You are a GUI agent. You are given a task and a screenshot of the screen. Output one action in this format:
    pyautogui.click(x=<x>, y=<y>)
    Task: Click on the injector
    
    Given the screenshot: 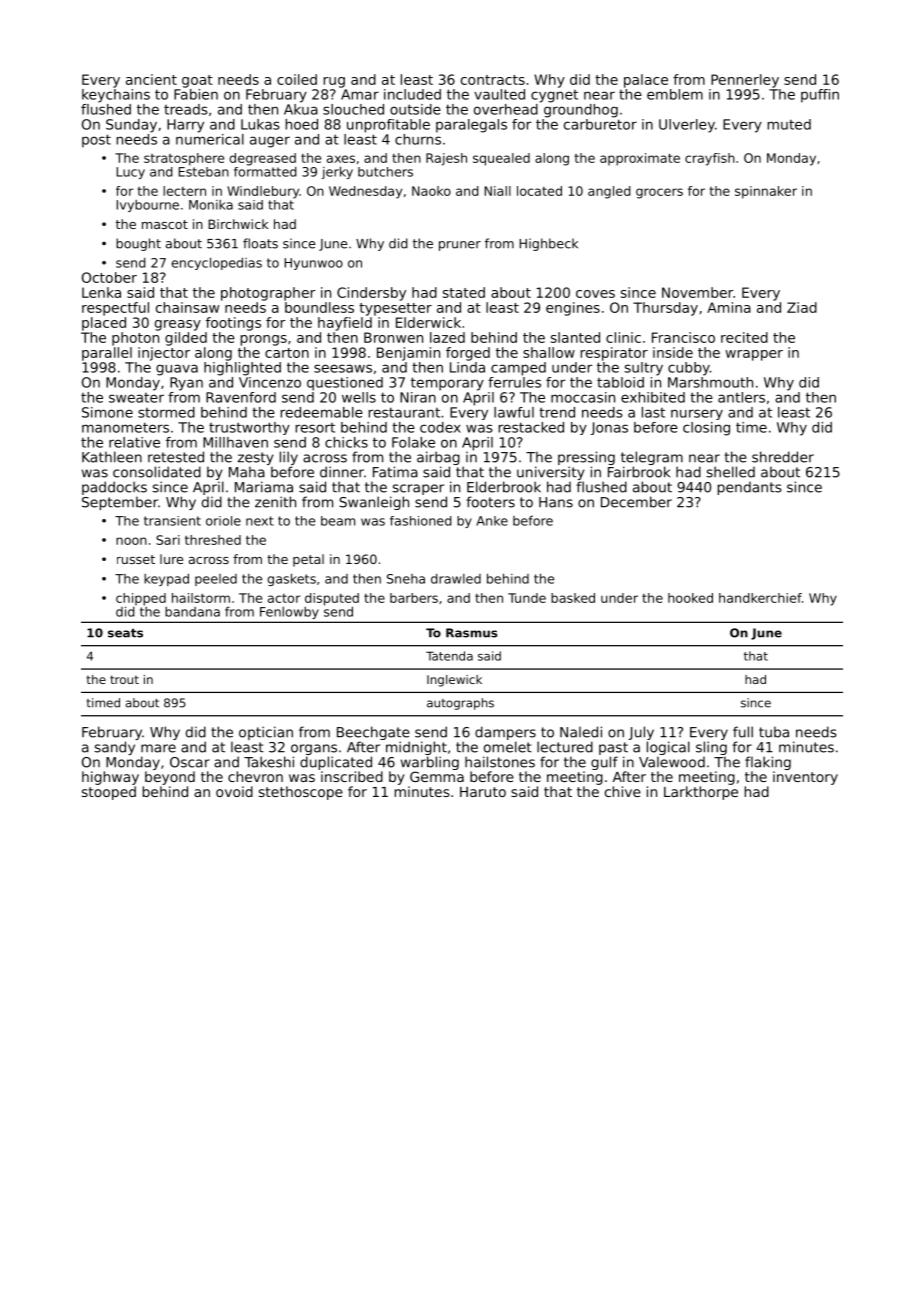 What is the action you would take?
    pyautogui.click(x=164, y=354)
